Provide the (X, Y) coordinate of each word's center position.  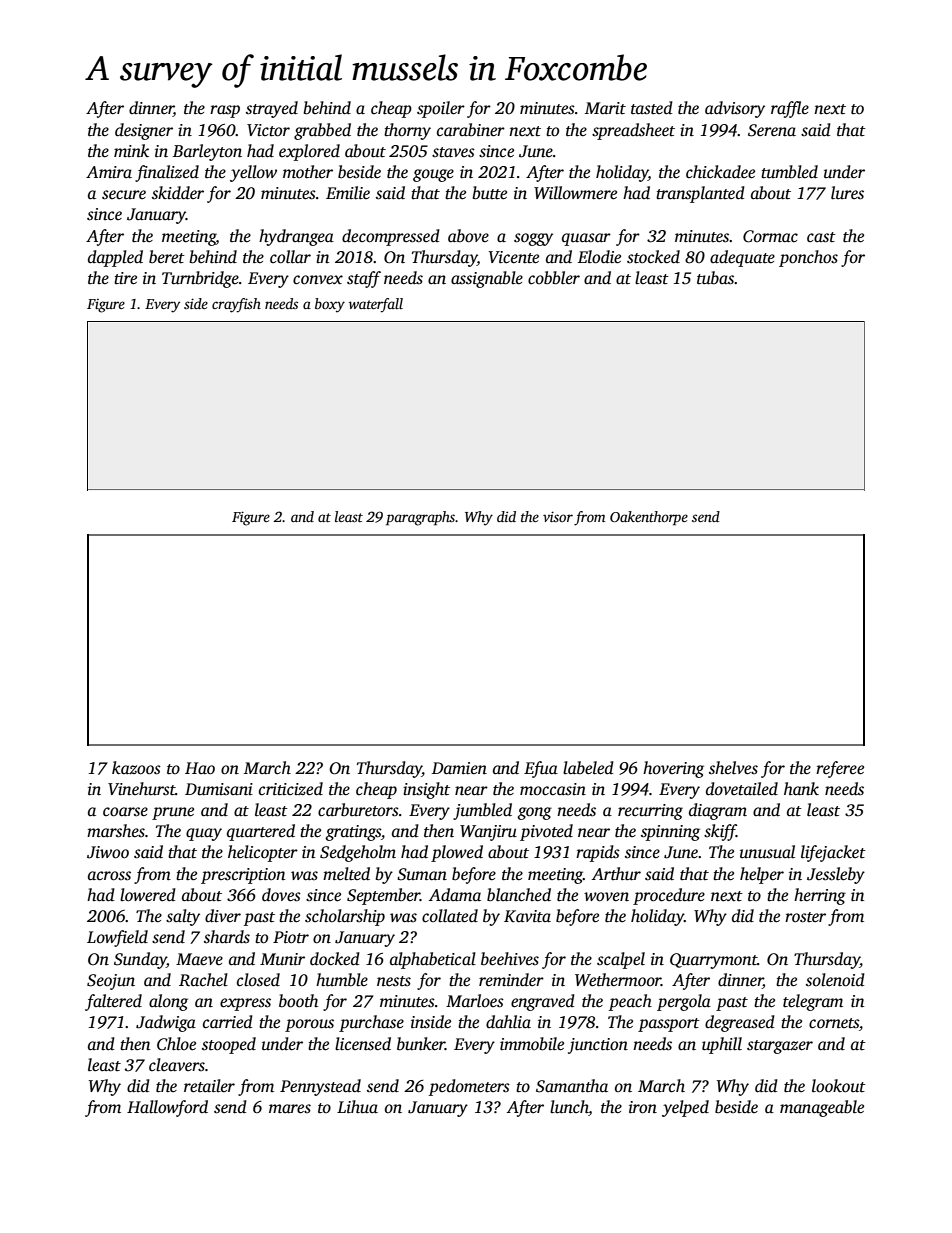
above (468, 236)
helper (762, 875)
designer (144, 131)
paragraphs (420, 518)
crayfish (236, 305)
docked (335, 959)
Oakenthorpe (649, 518)
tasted (652, 108)
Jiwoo (108, 852)
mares (290, 1109)
